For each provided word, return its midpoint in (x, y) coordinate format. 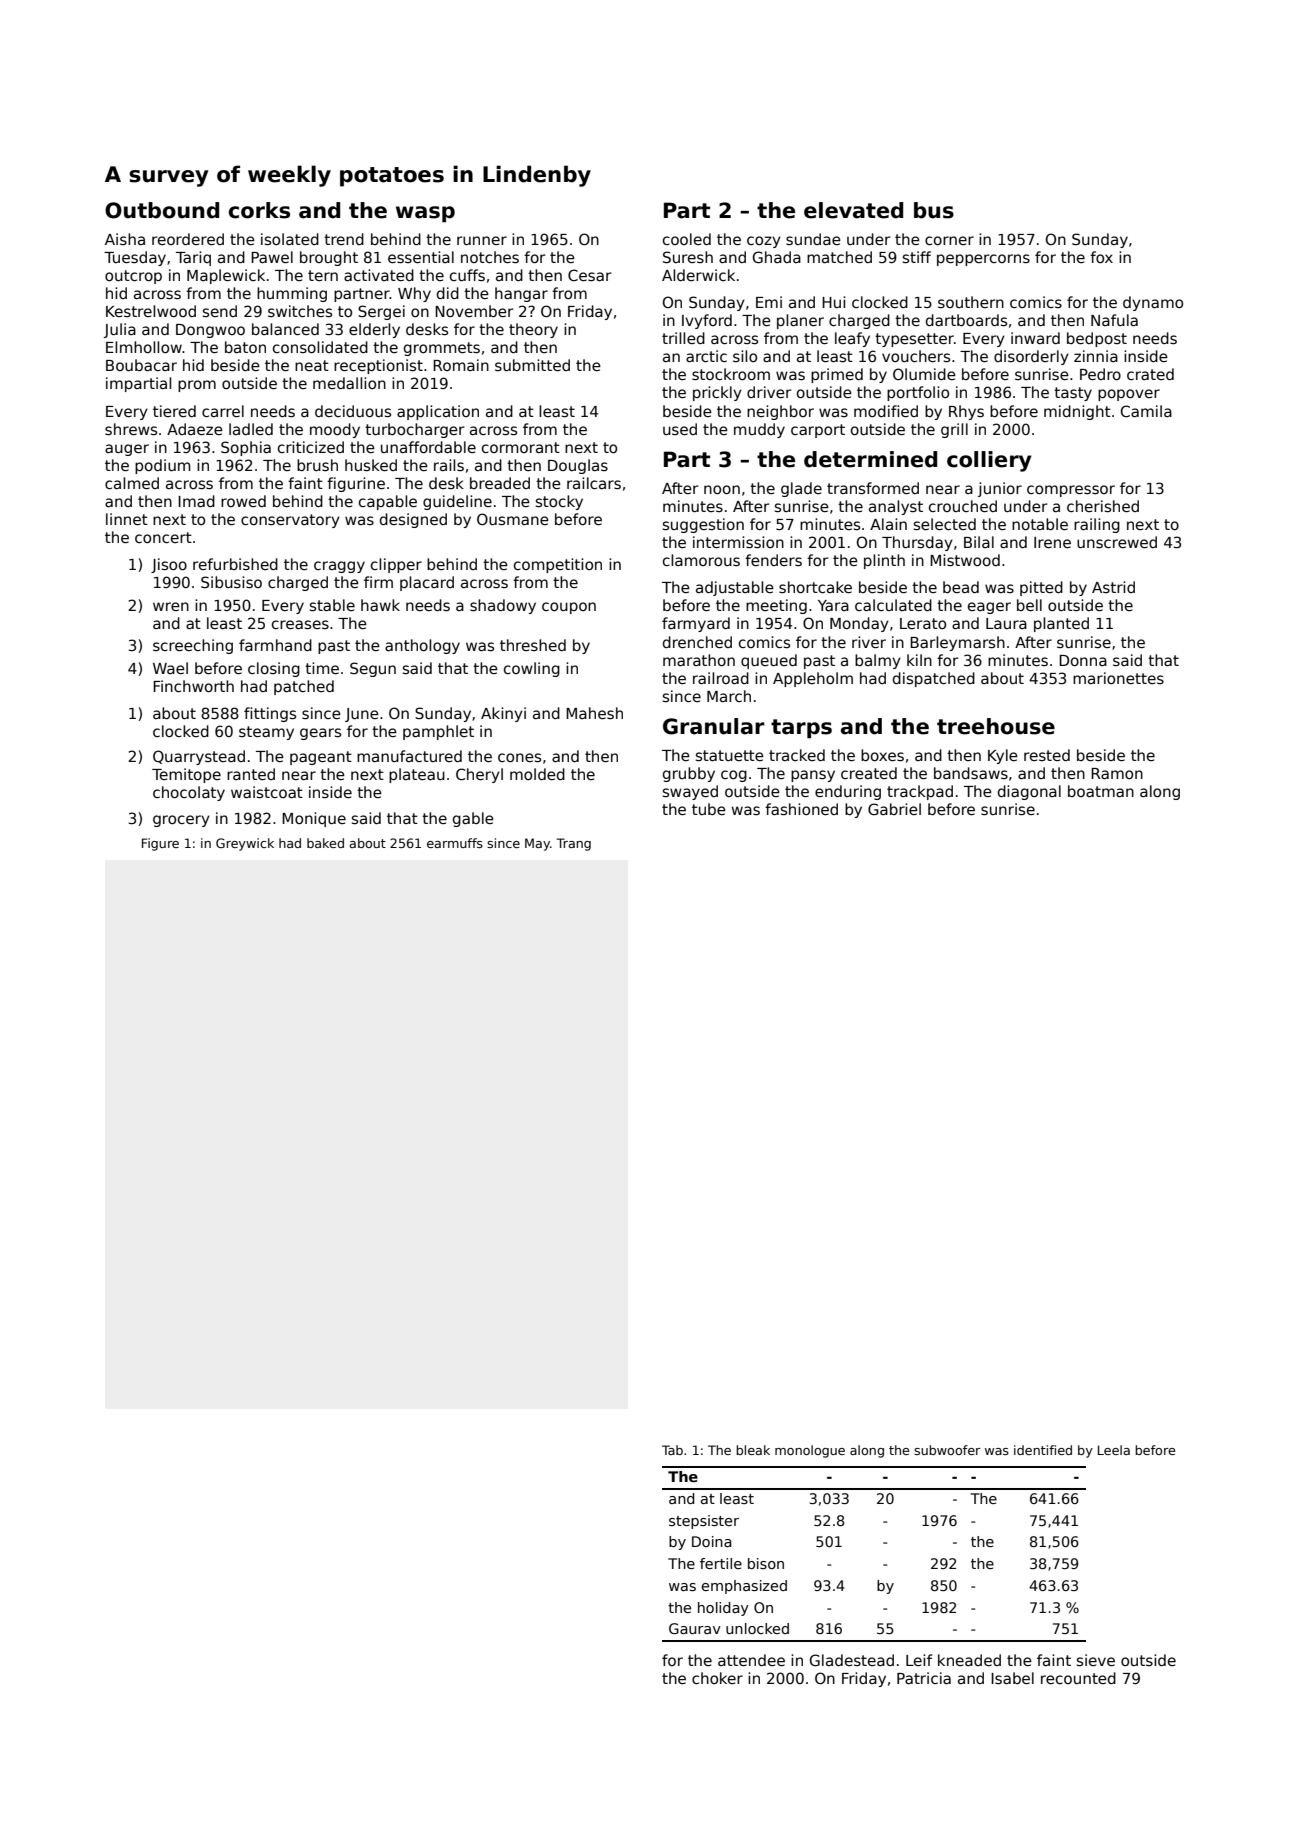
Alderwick (698, 275)
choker (717, 1678)
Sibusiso (231, 582)
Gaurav (695, 1628)
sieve (1096, 1660)
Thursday (917, 543)
